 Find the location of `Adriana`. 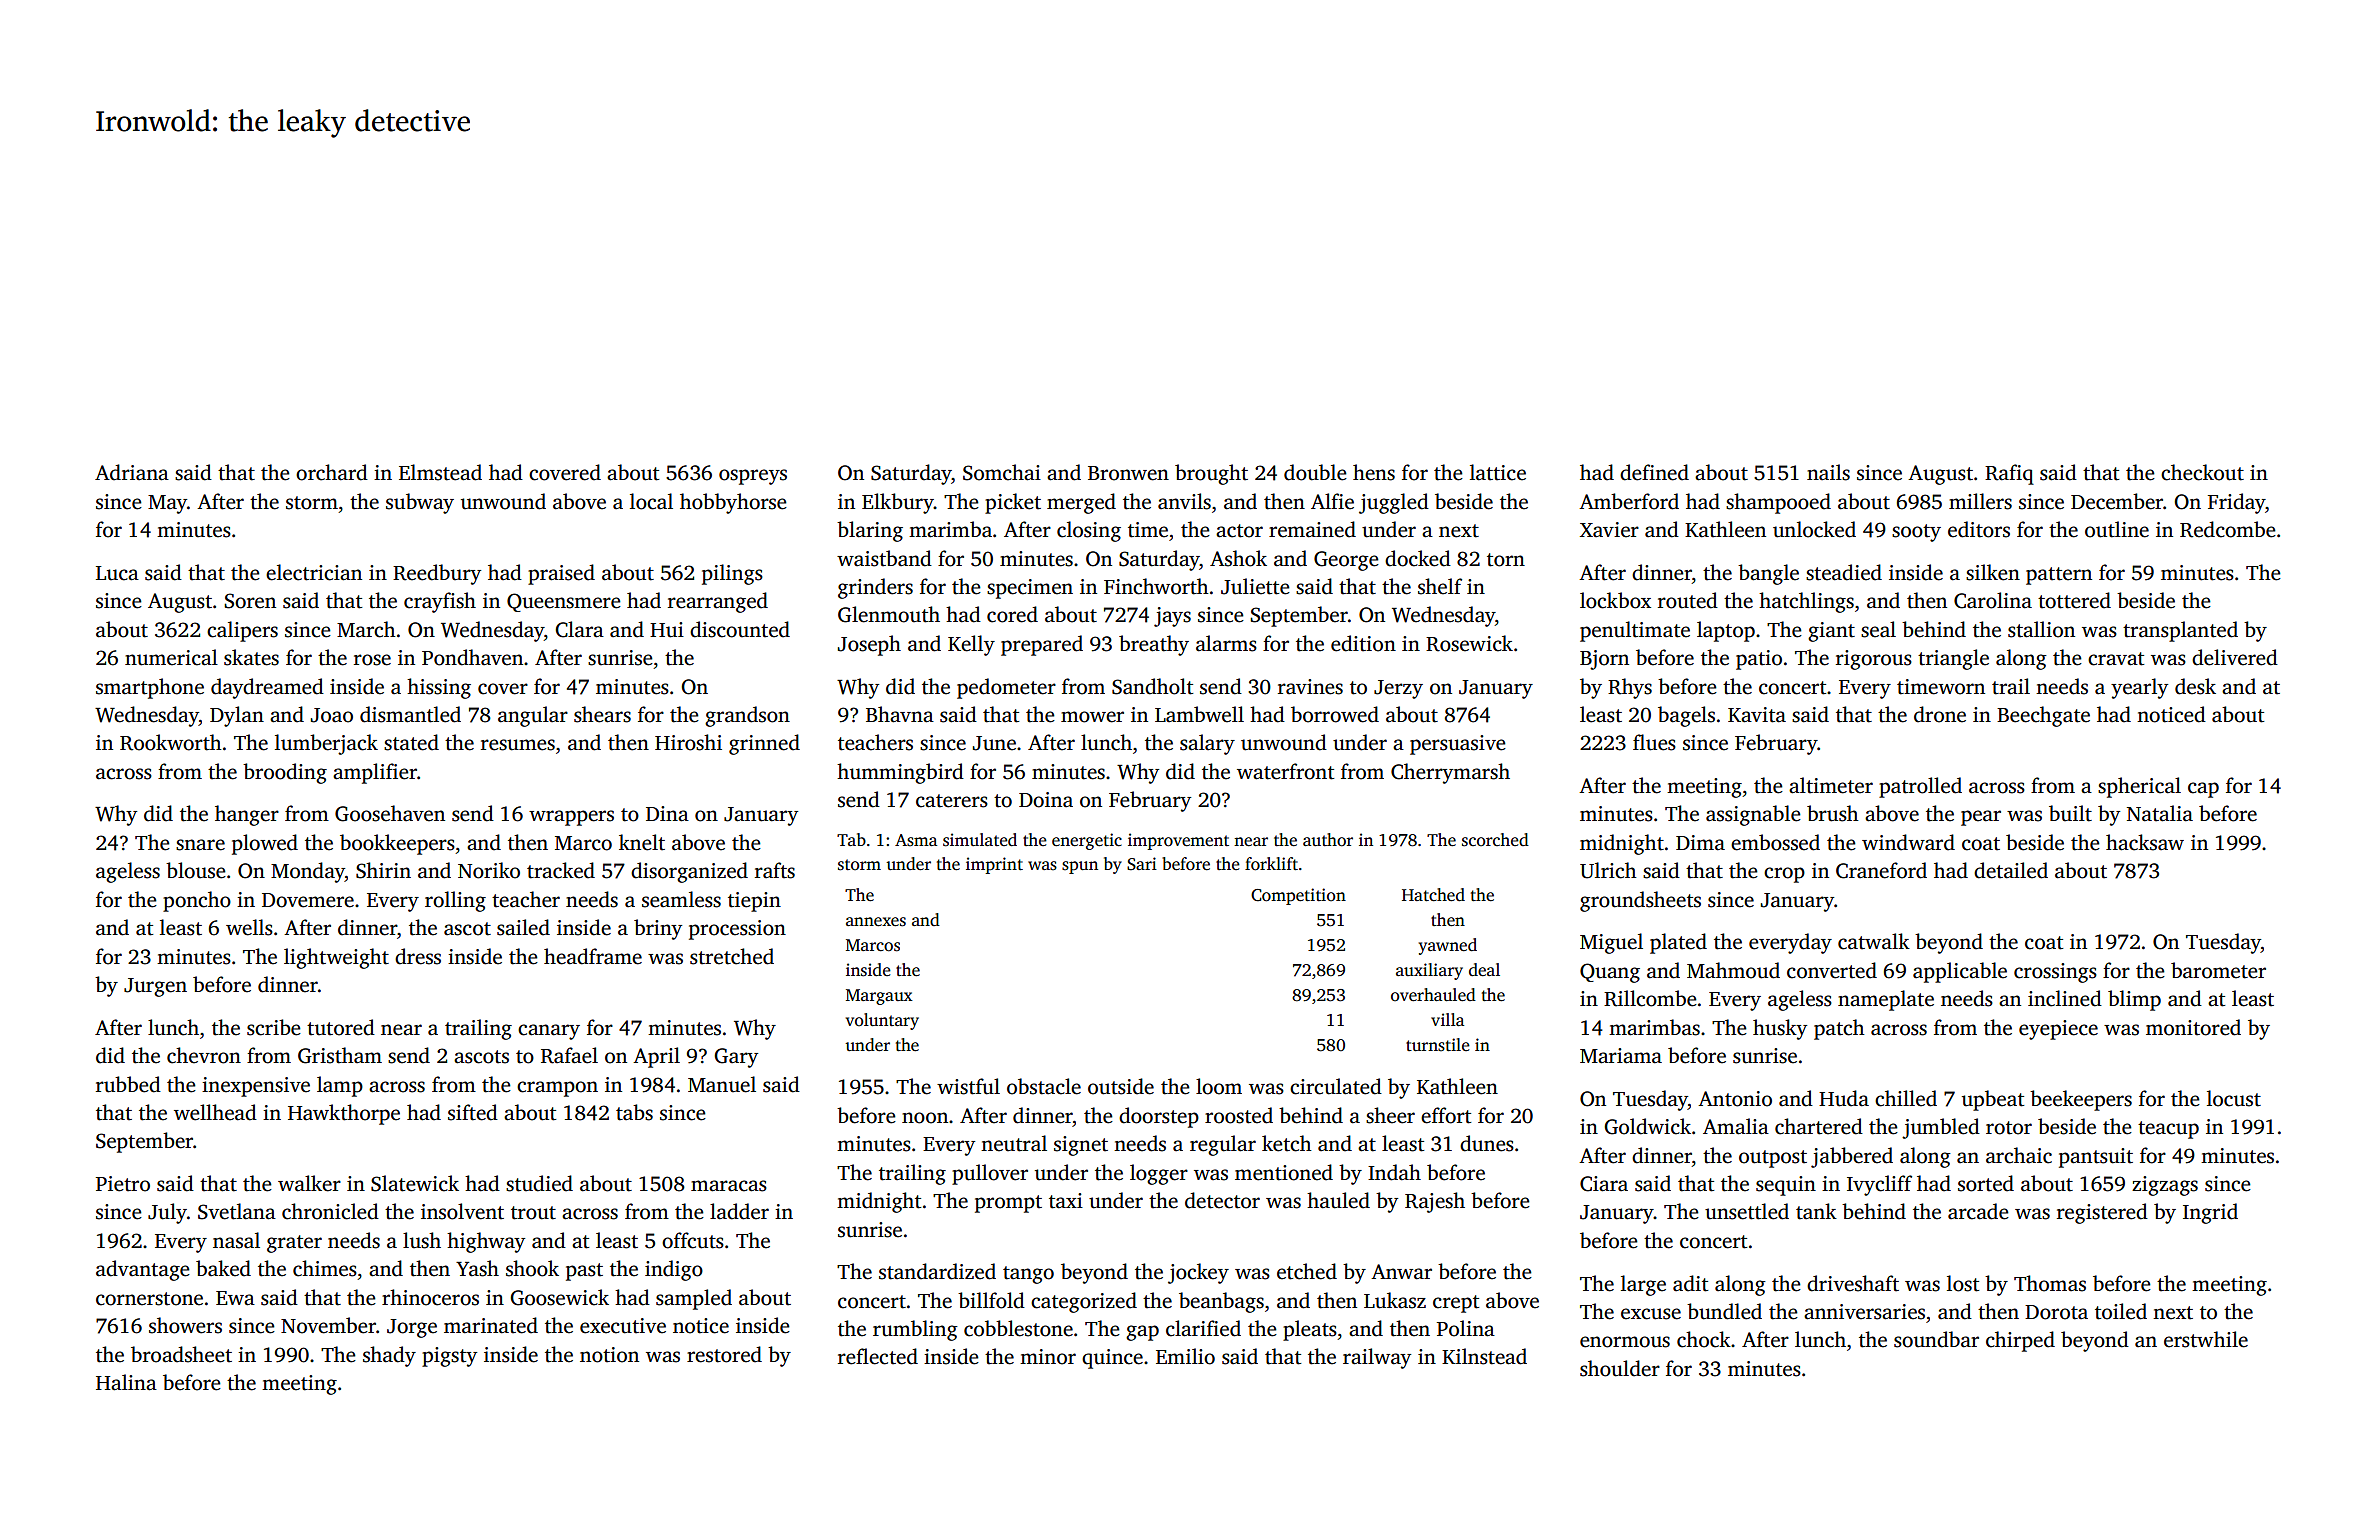

Adriana is located at coordinates (132, 472).
